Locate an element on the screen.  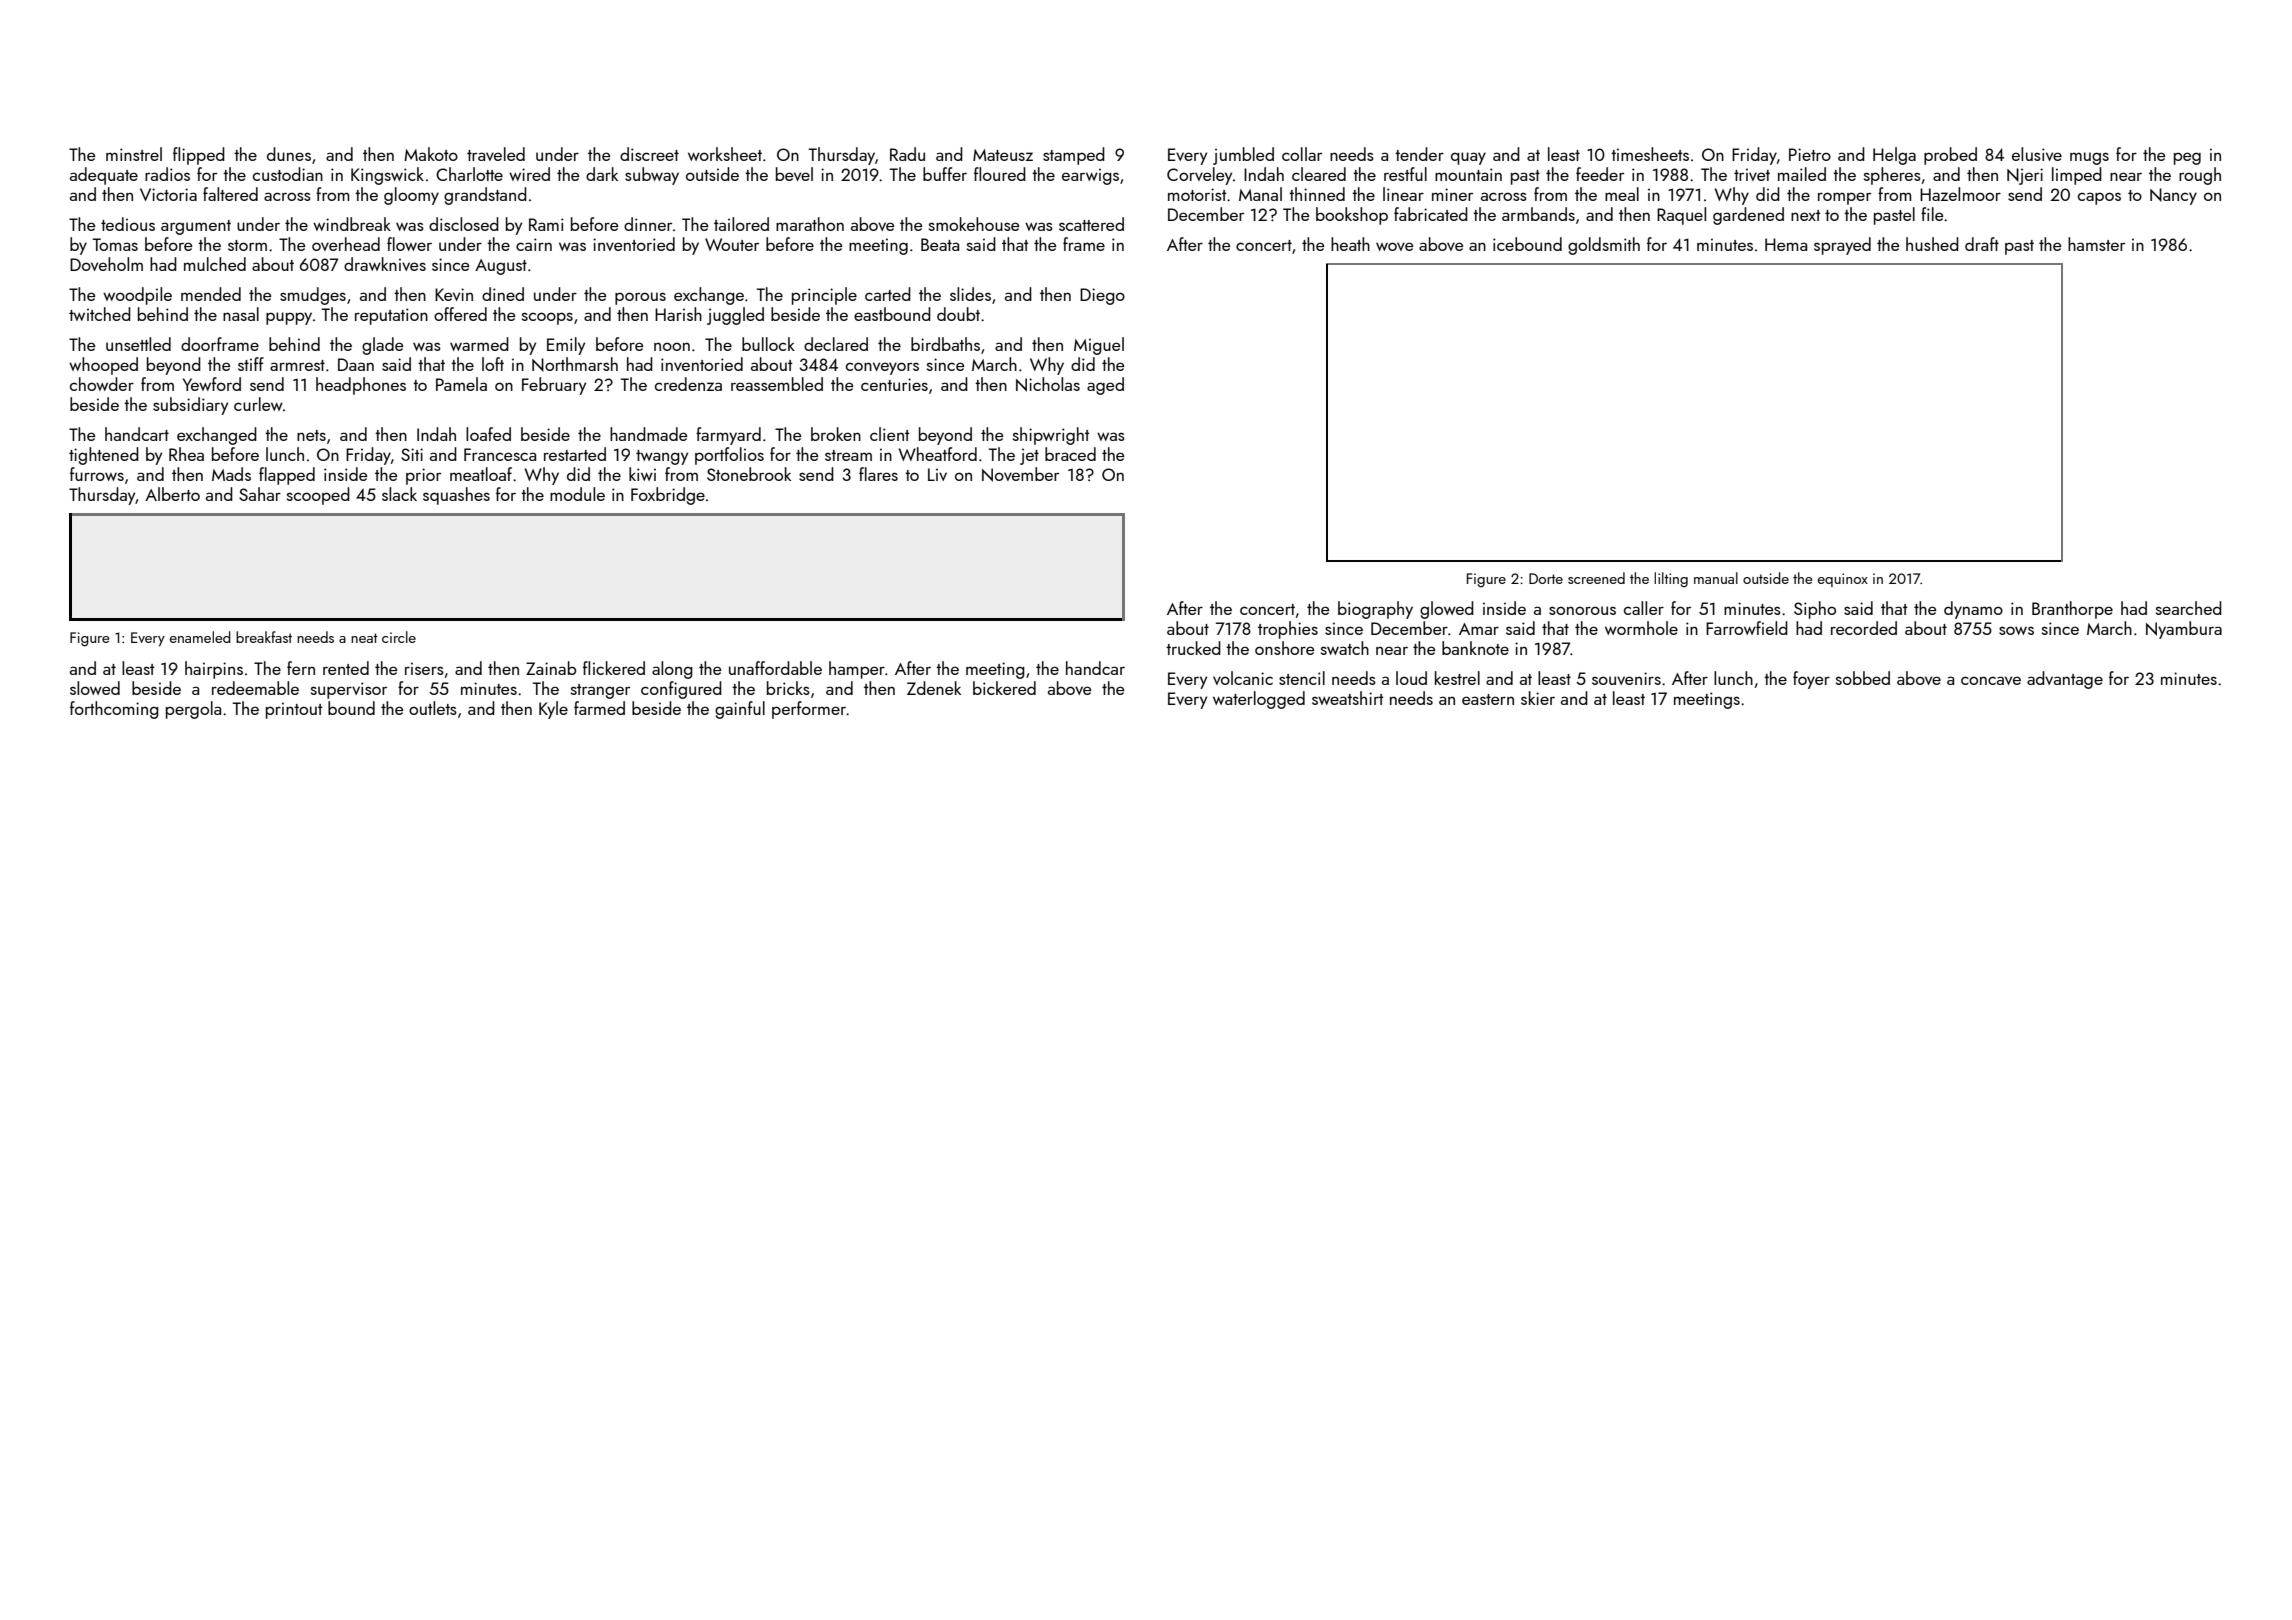
trucked is located at coordinates (1193, 648).
